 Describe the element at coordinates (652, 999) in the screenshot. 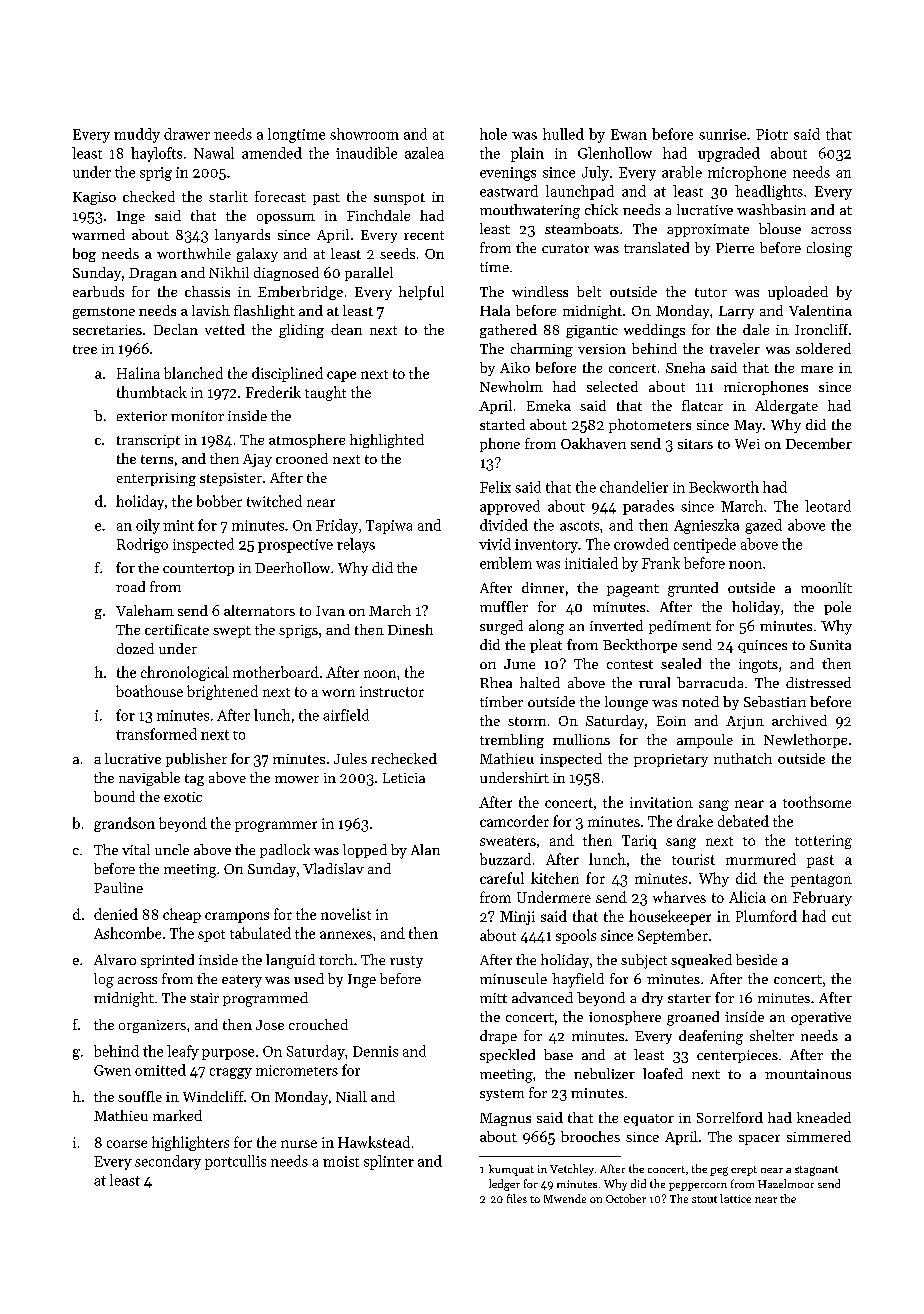

I see `dry` at that location.
